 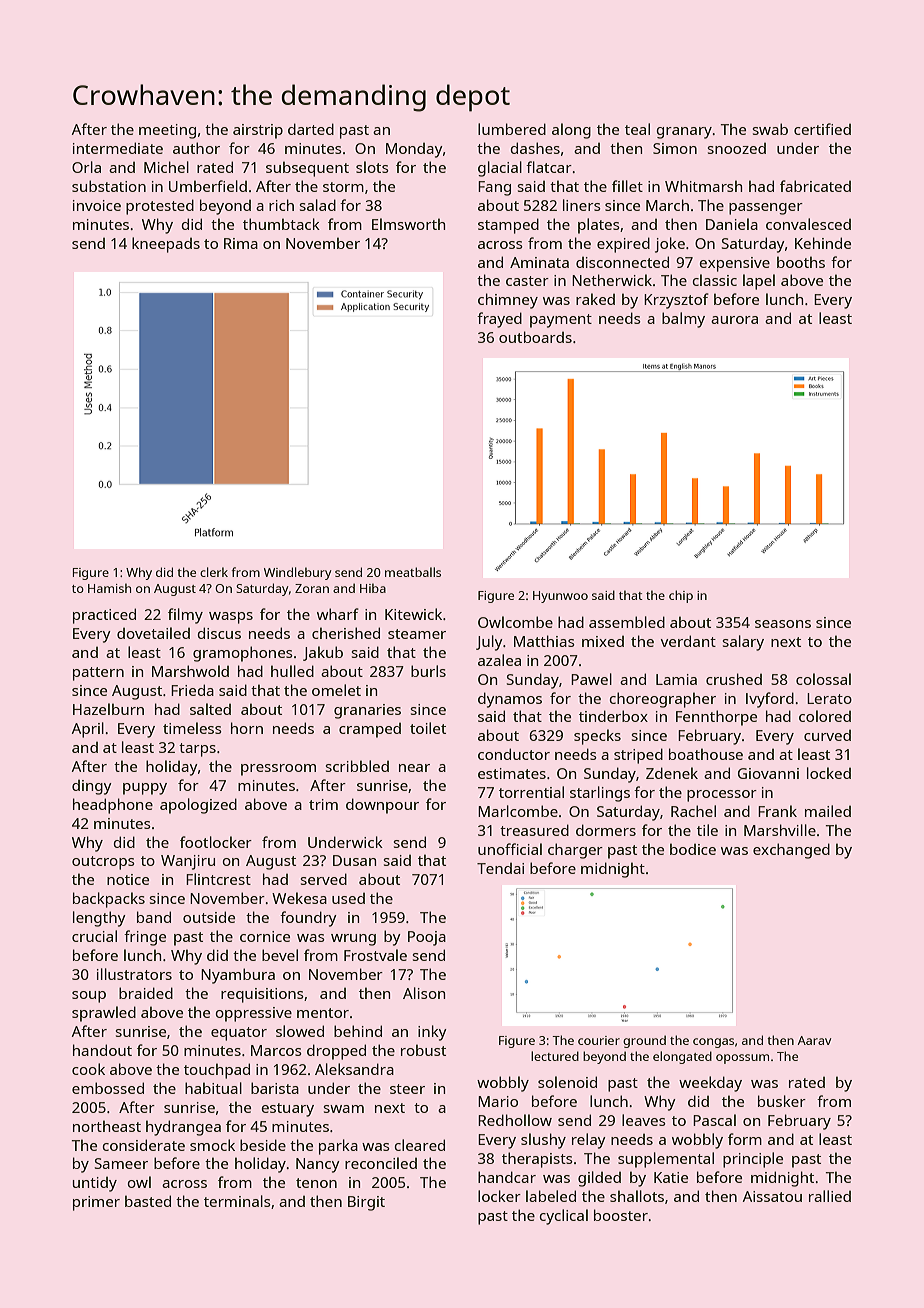 I want to click on Rima, so click(x=241, y=243).
